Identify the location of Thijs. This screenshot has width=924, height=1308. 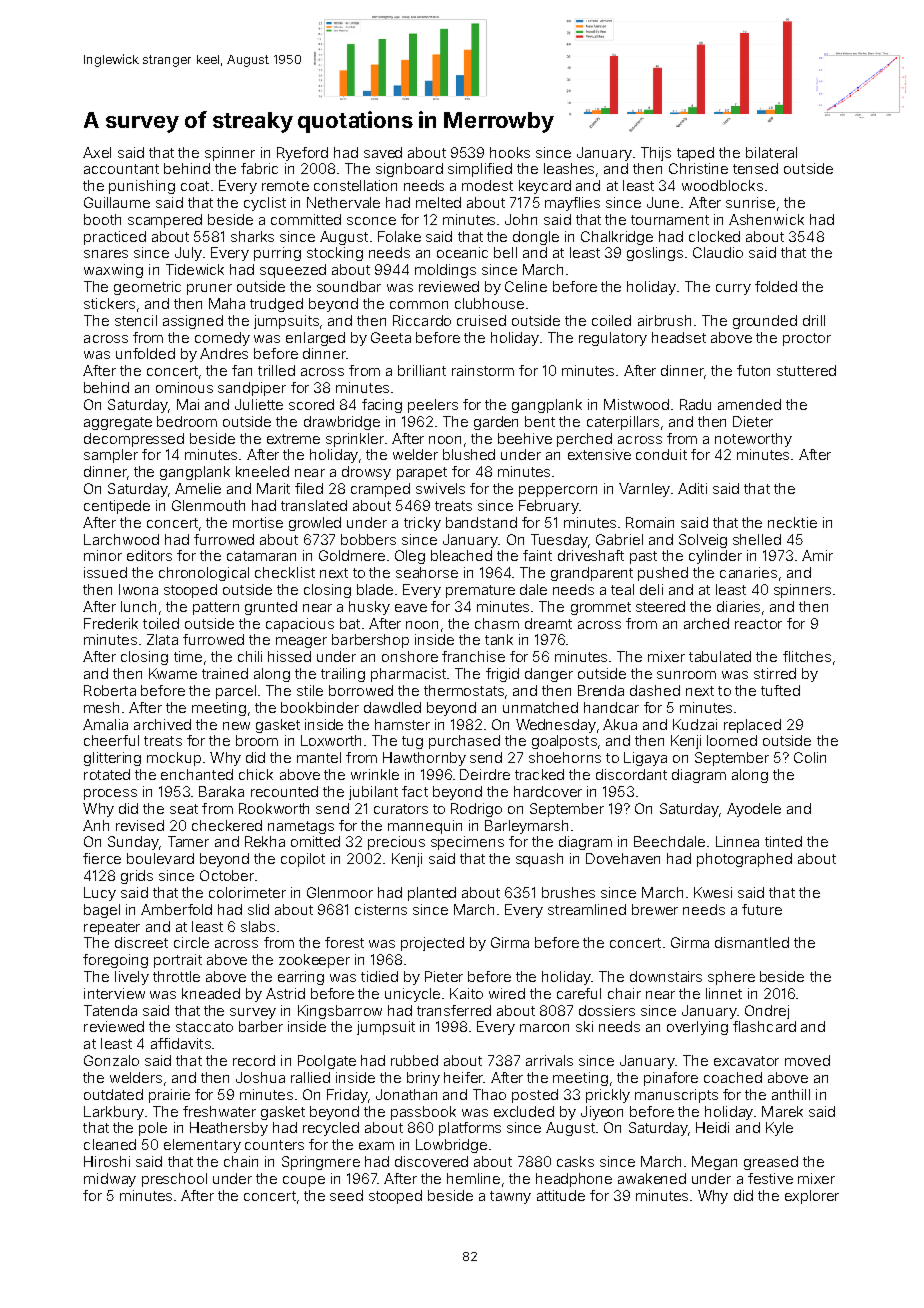
(656, 154).
